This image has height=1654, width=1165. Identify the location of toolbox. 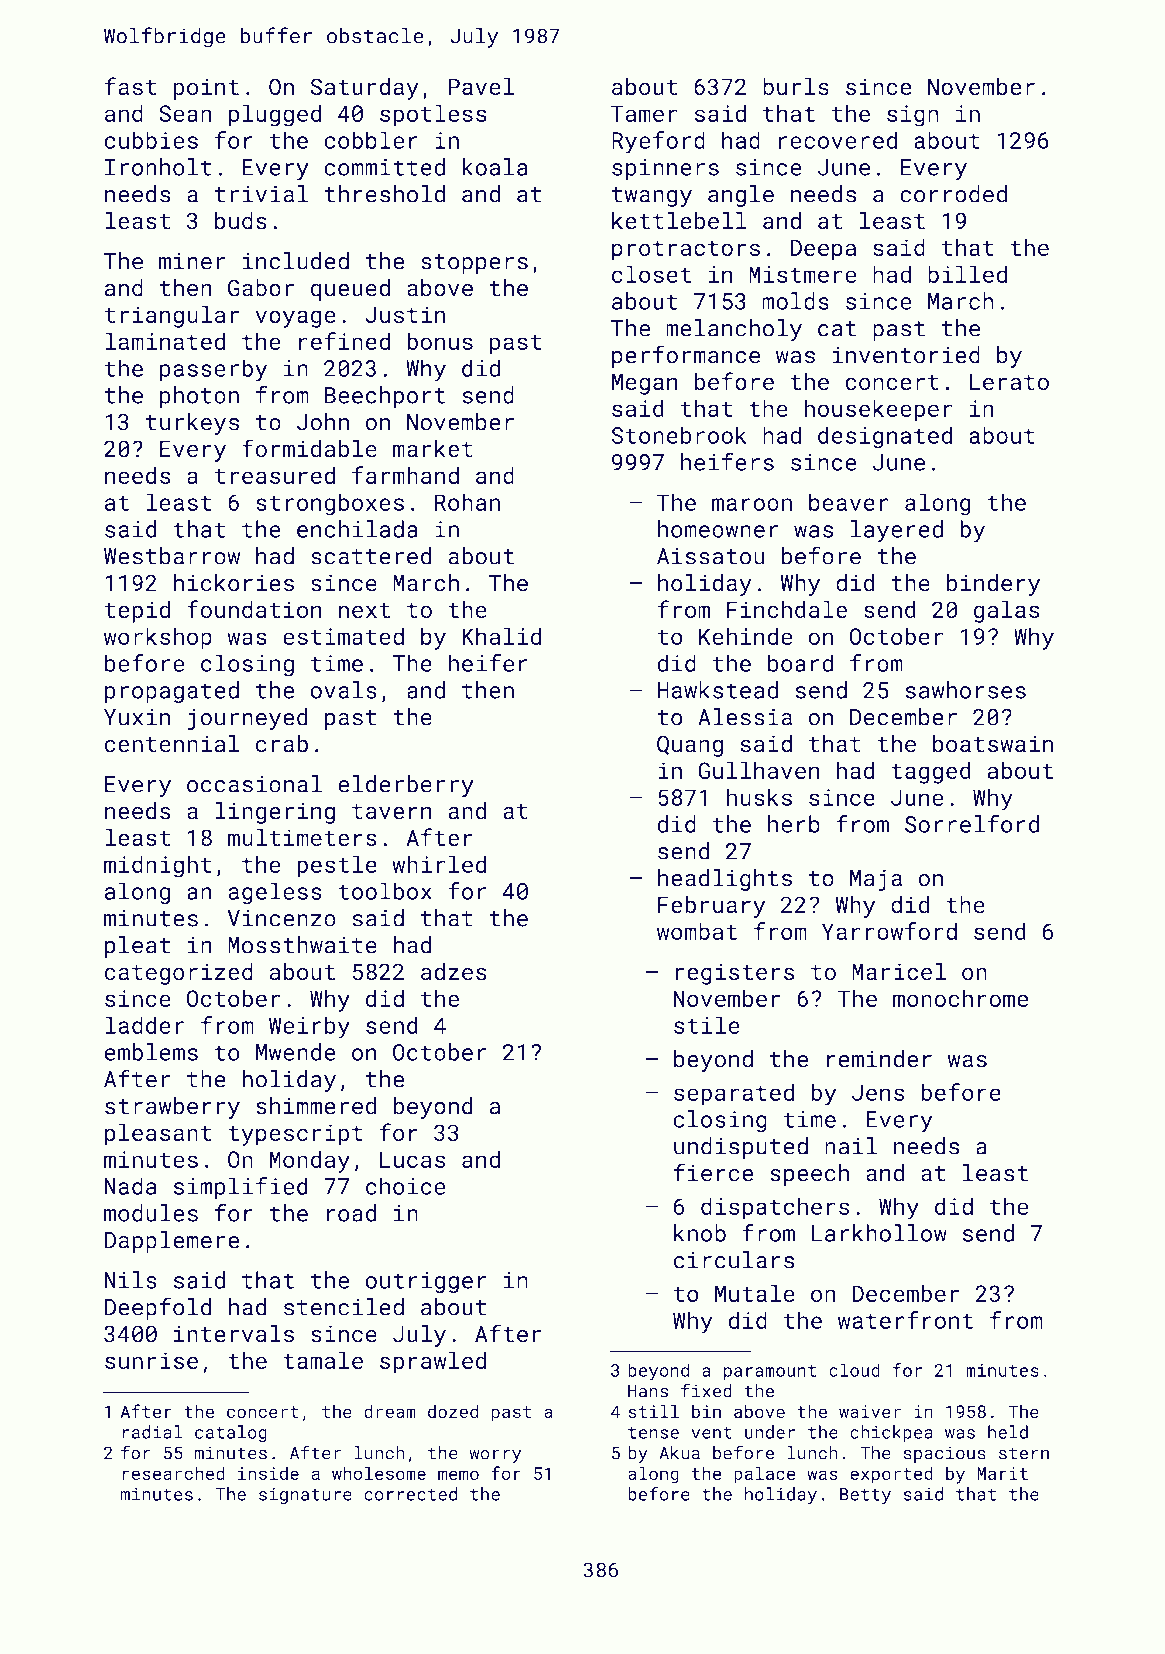
(385, 891).
